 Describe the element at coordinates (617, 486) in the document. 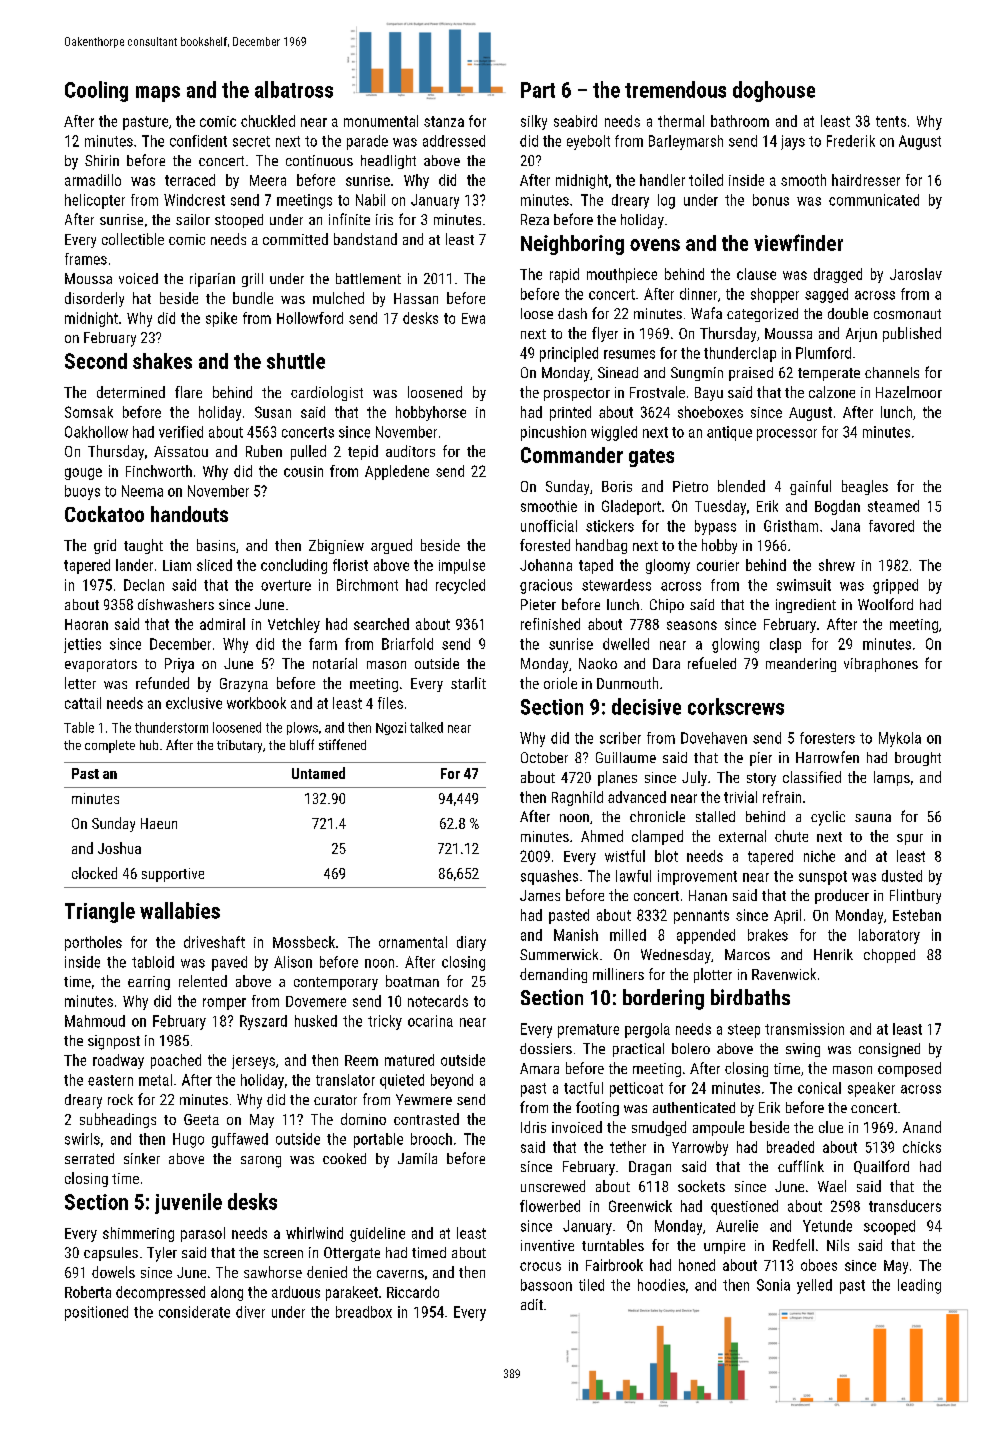

I see `Boris` at that location.
